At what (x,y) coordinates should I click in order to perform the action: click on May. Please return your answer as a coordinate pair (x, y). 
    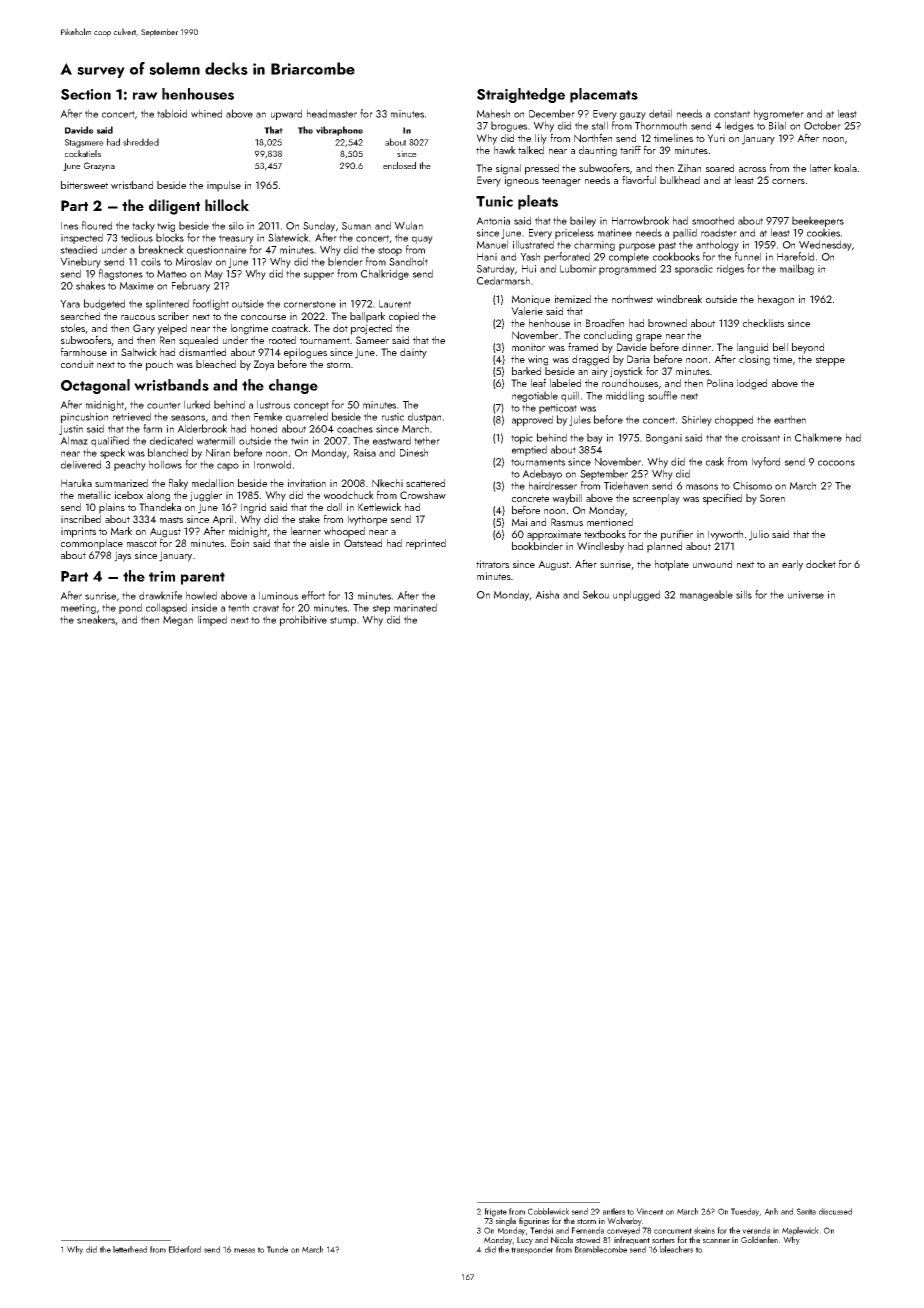
    Looking at the image, I should click on (214, 275).
